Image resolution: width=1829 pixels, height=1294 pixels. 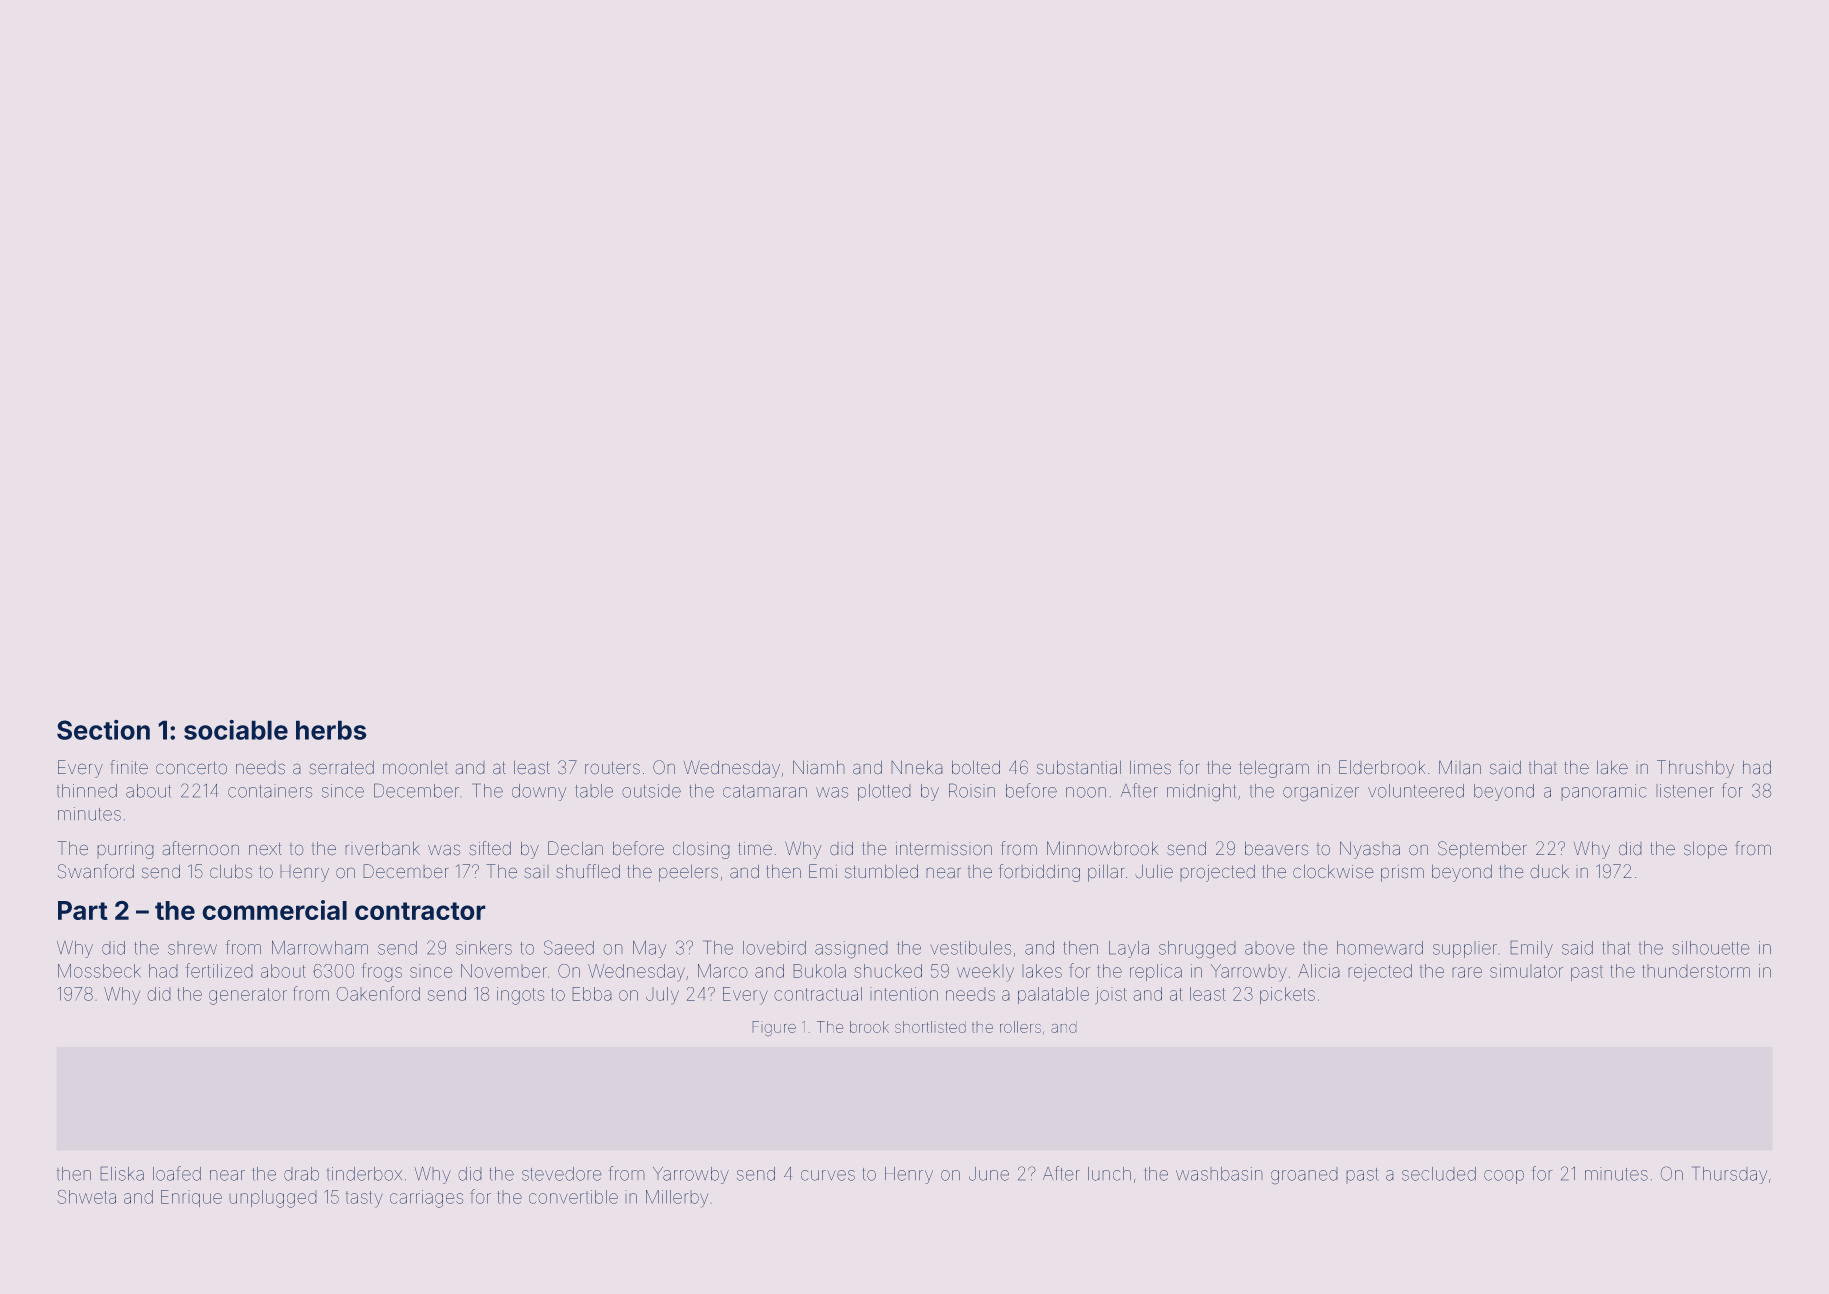 What do you see at coordinates (828, 1175) in the document?
I see `curves` at bounding box center [828, 1175].
